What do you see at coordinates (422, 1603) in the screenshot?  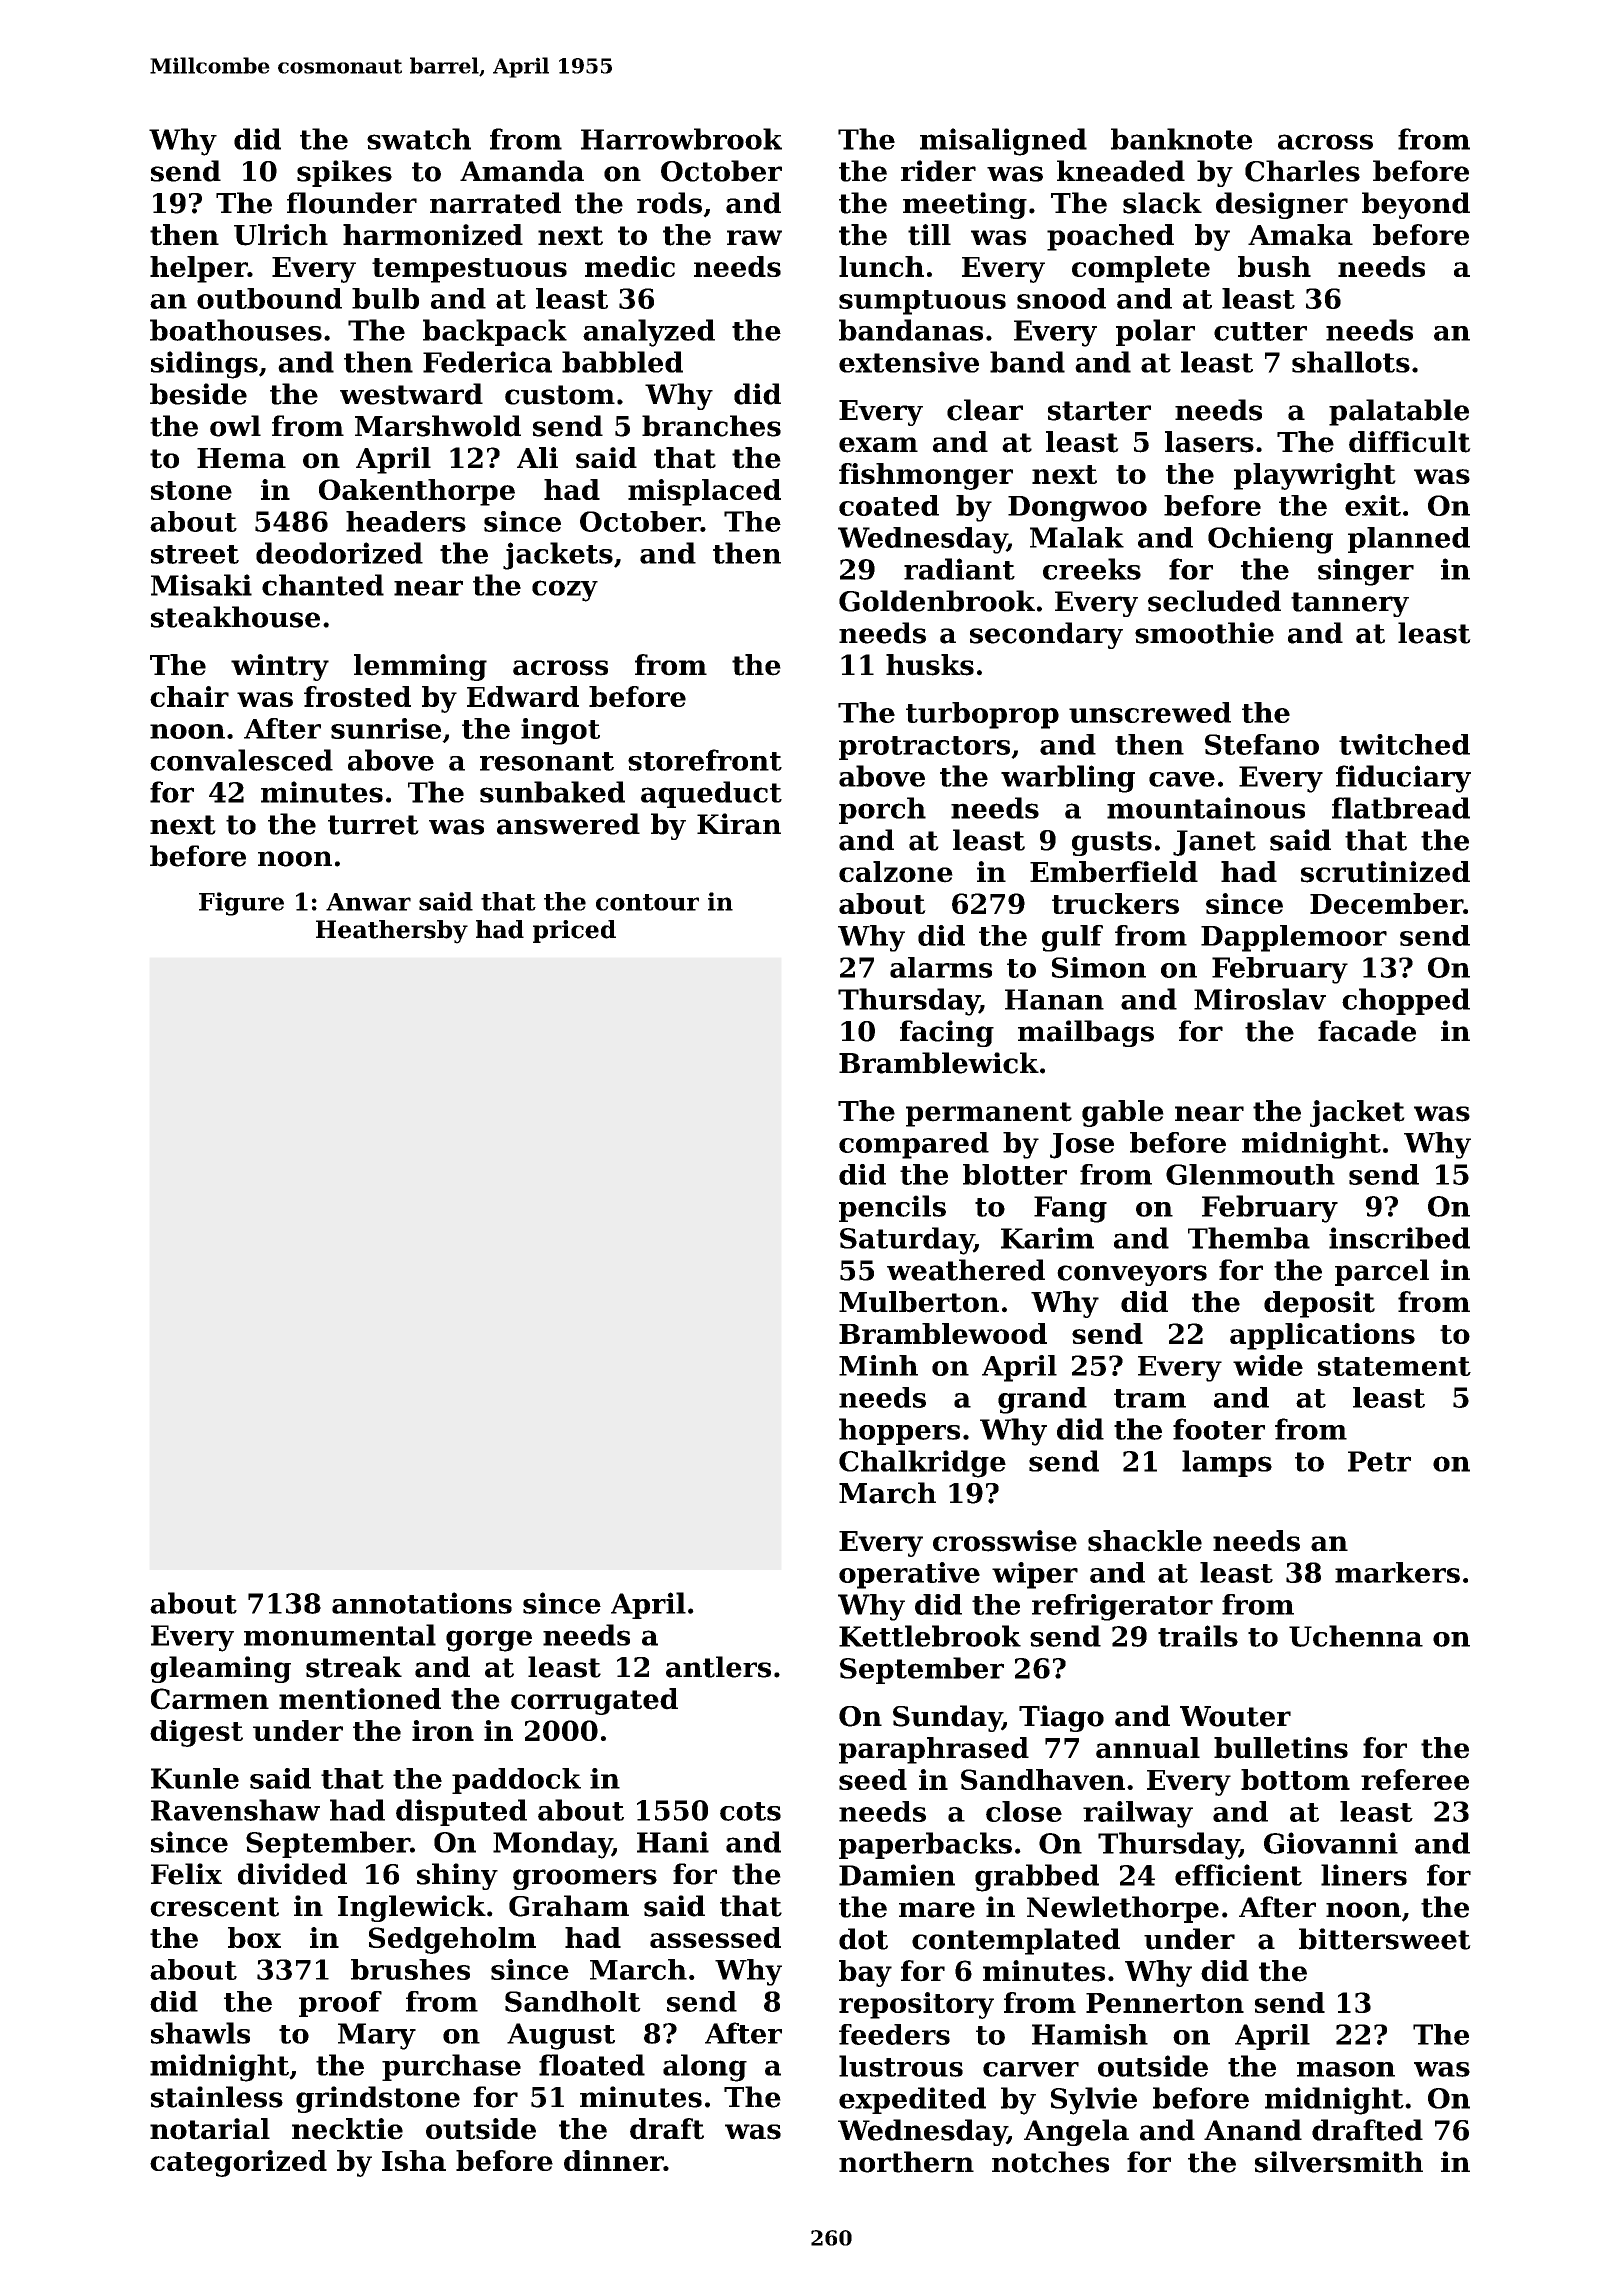 I see `annotations` at bounding box center [422, 1603].
